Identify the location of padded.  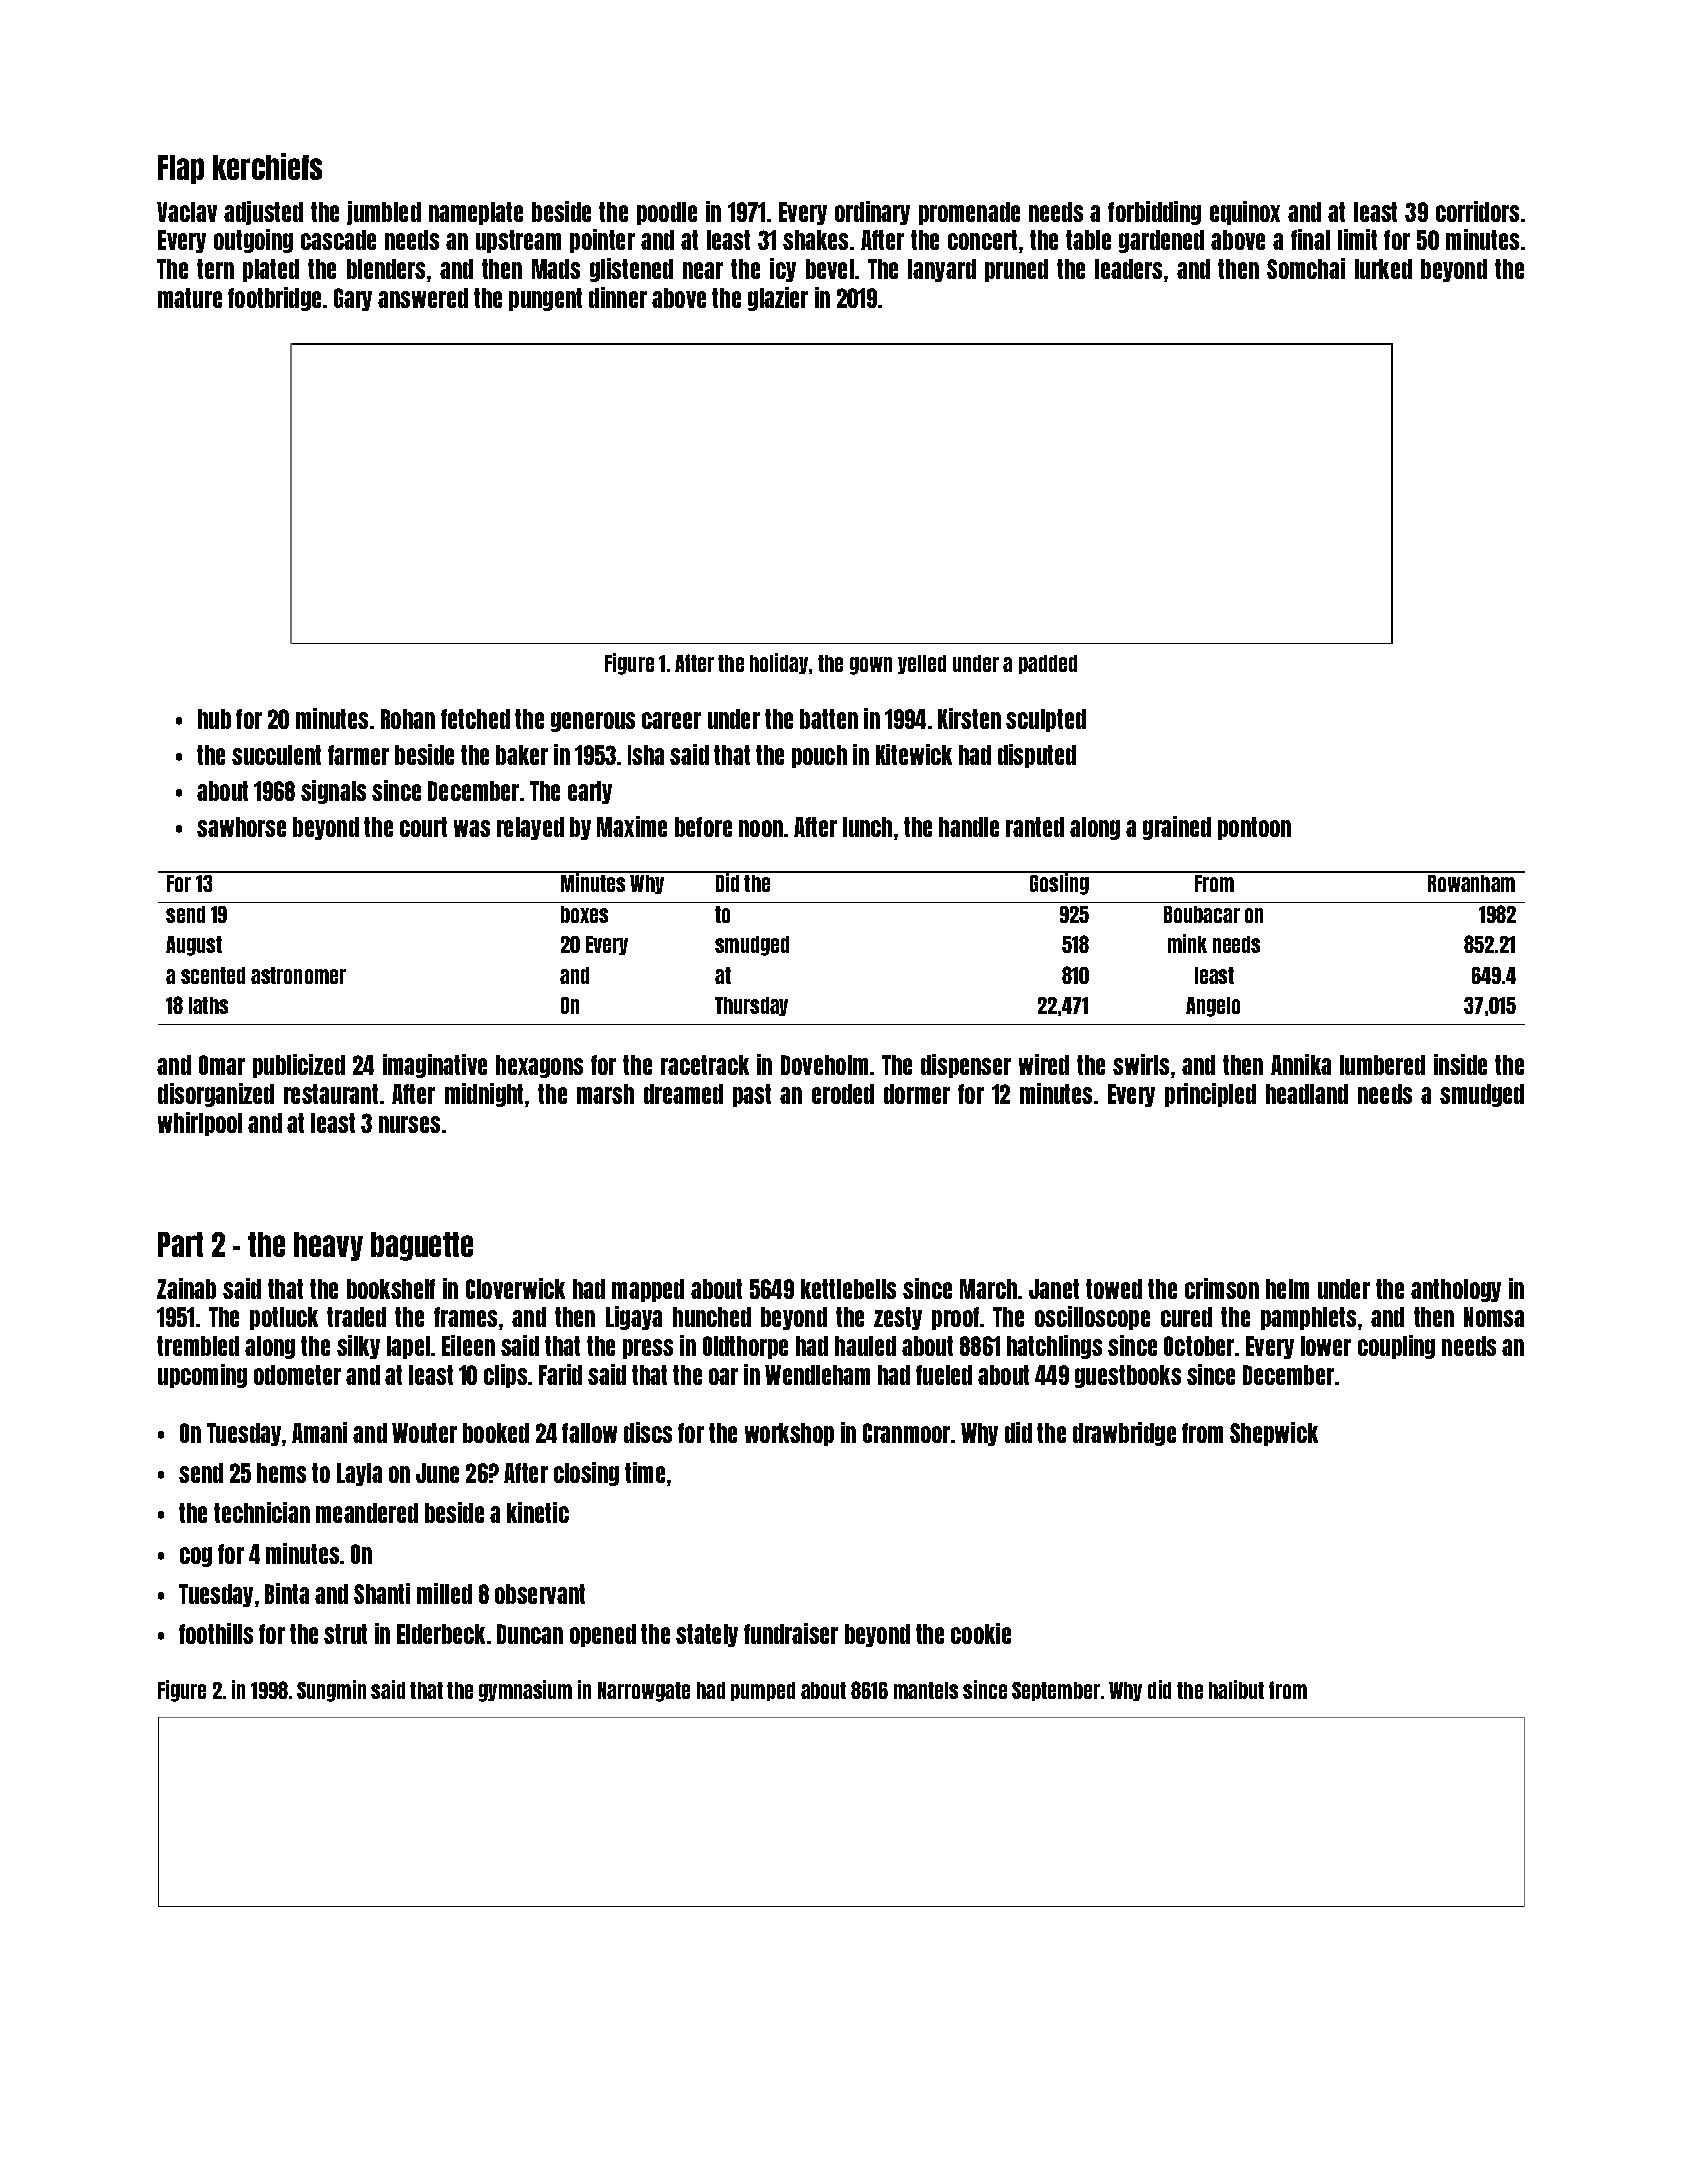
(1048, 664).
